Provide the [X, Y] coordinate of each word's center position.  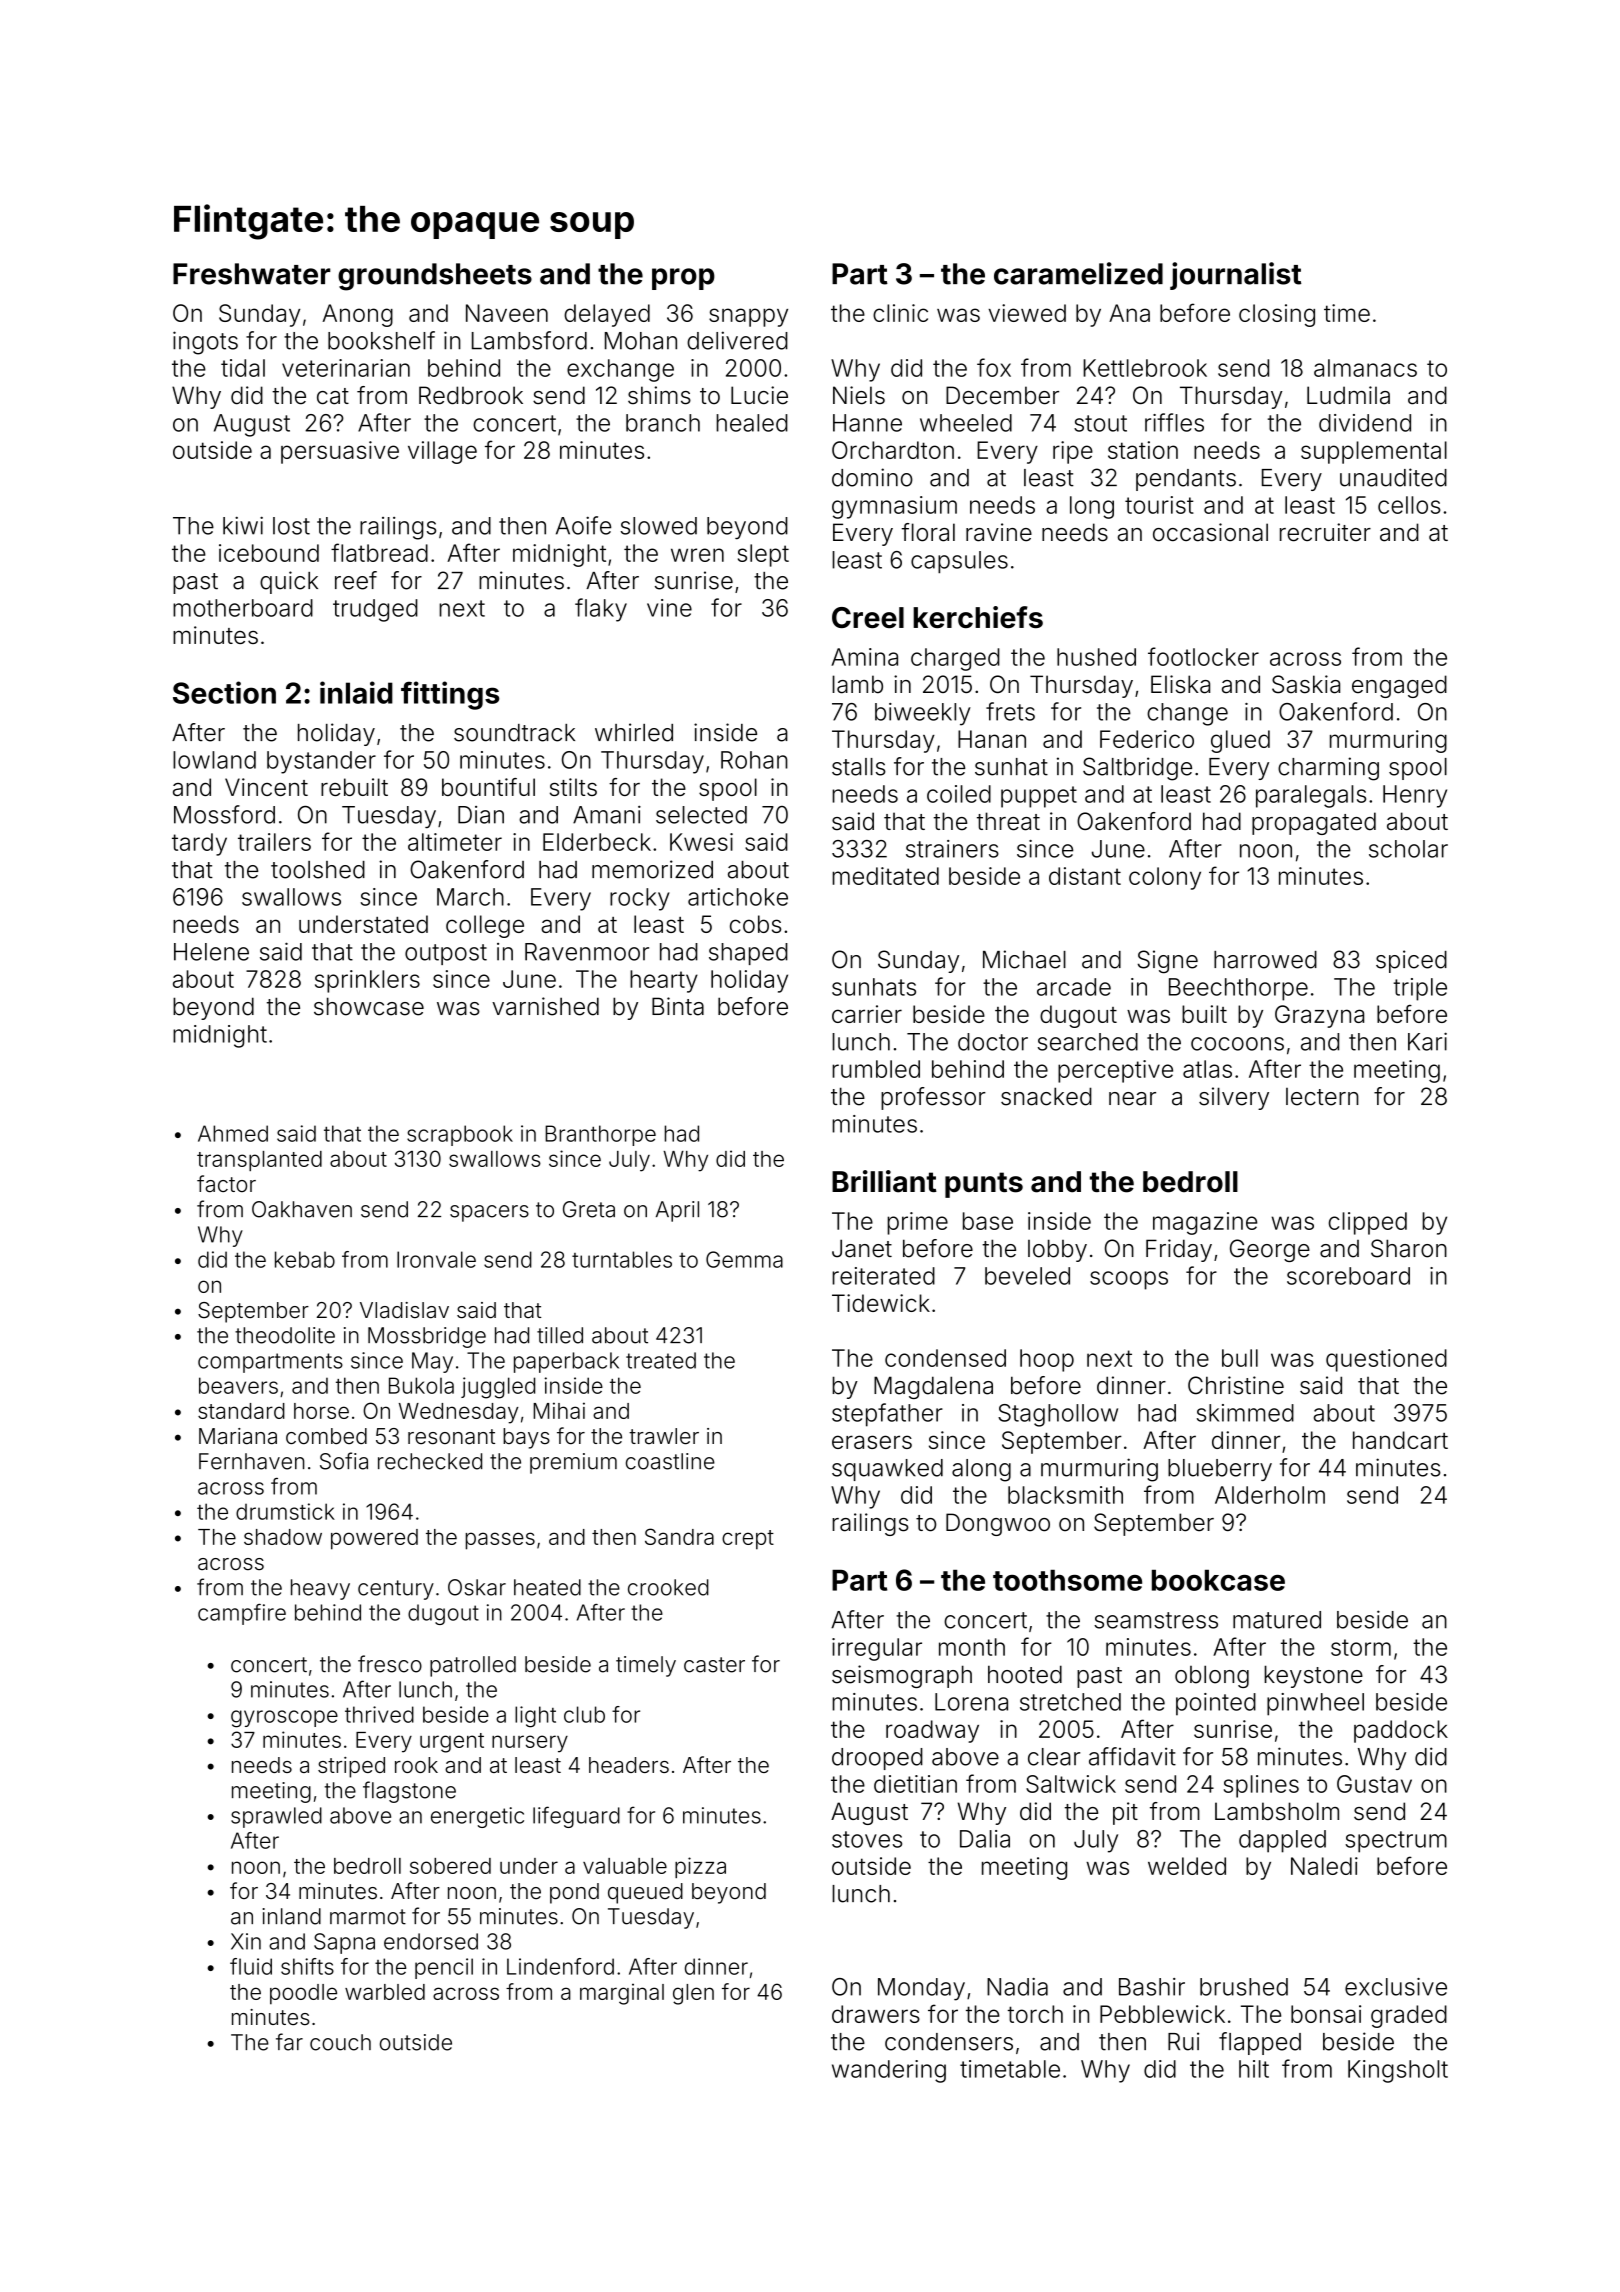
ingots [205, 343]
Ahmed [233, 1133]
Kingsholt [1398, 2071]
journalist [1235, 276]
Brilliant [884, 1181]
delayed [607, 315]
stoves [867, 1839]
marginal [622, 1994]
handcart [1400, 1440]
